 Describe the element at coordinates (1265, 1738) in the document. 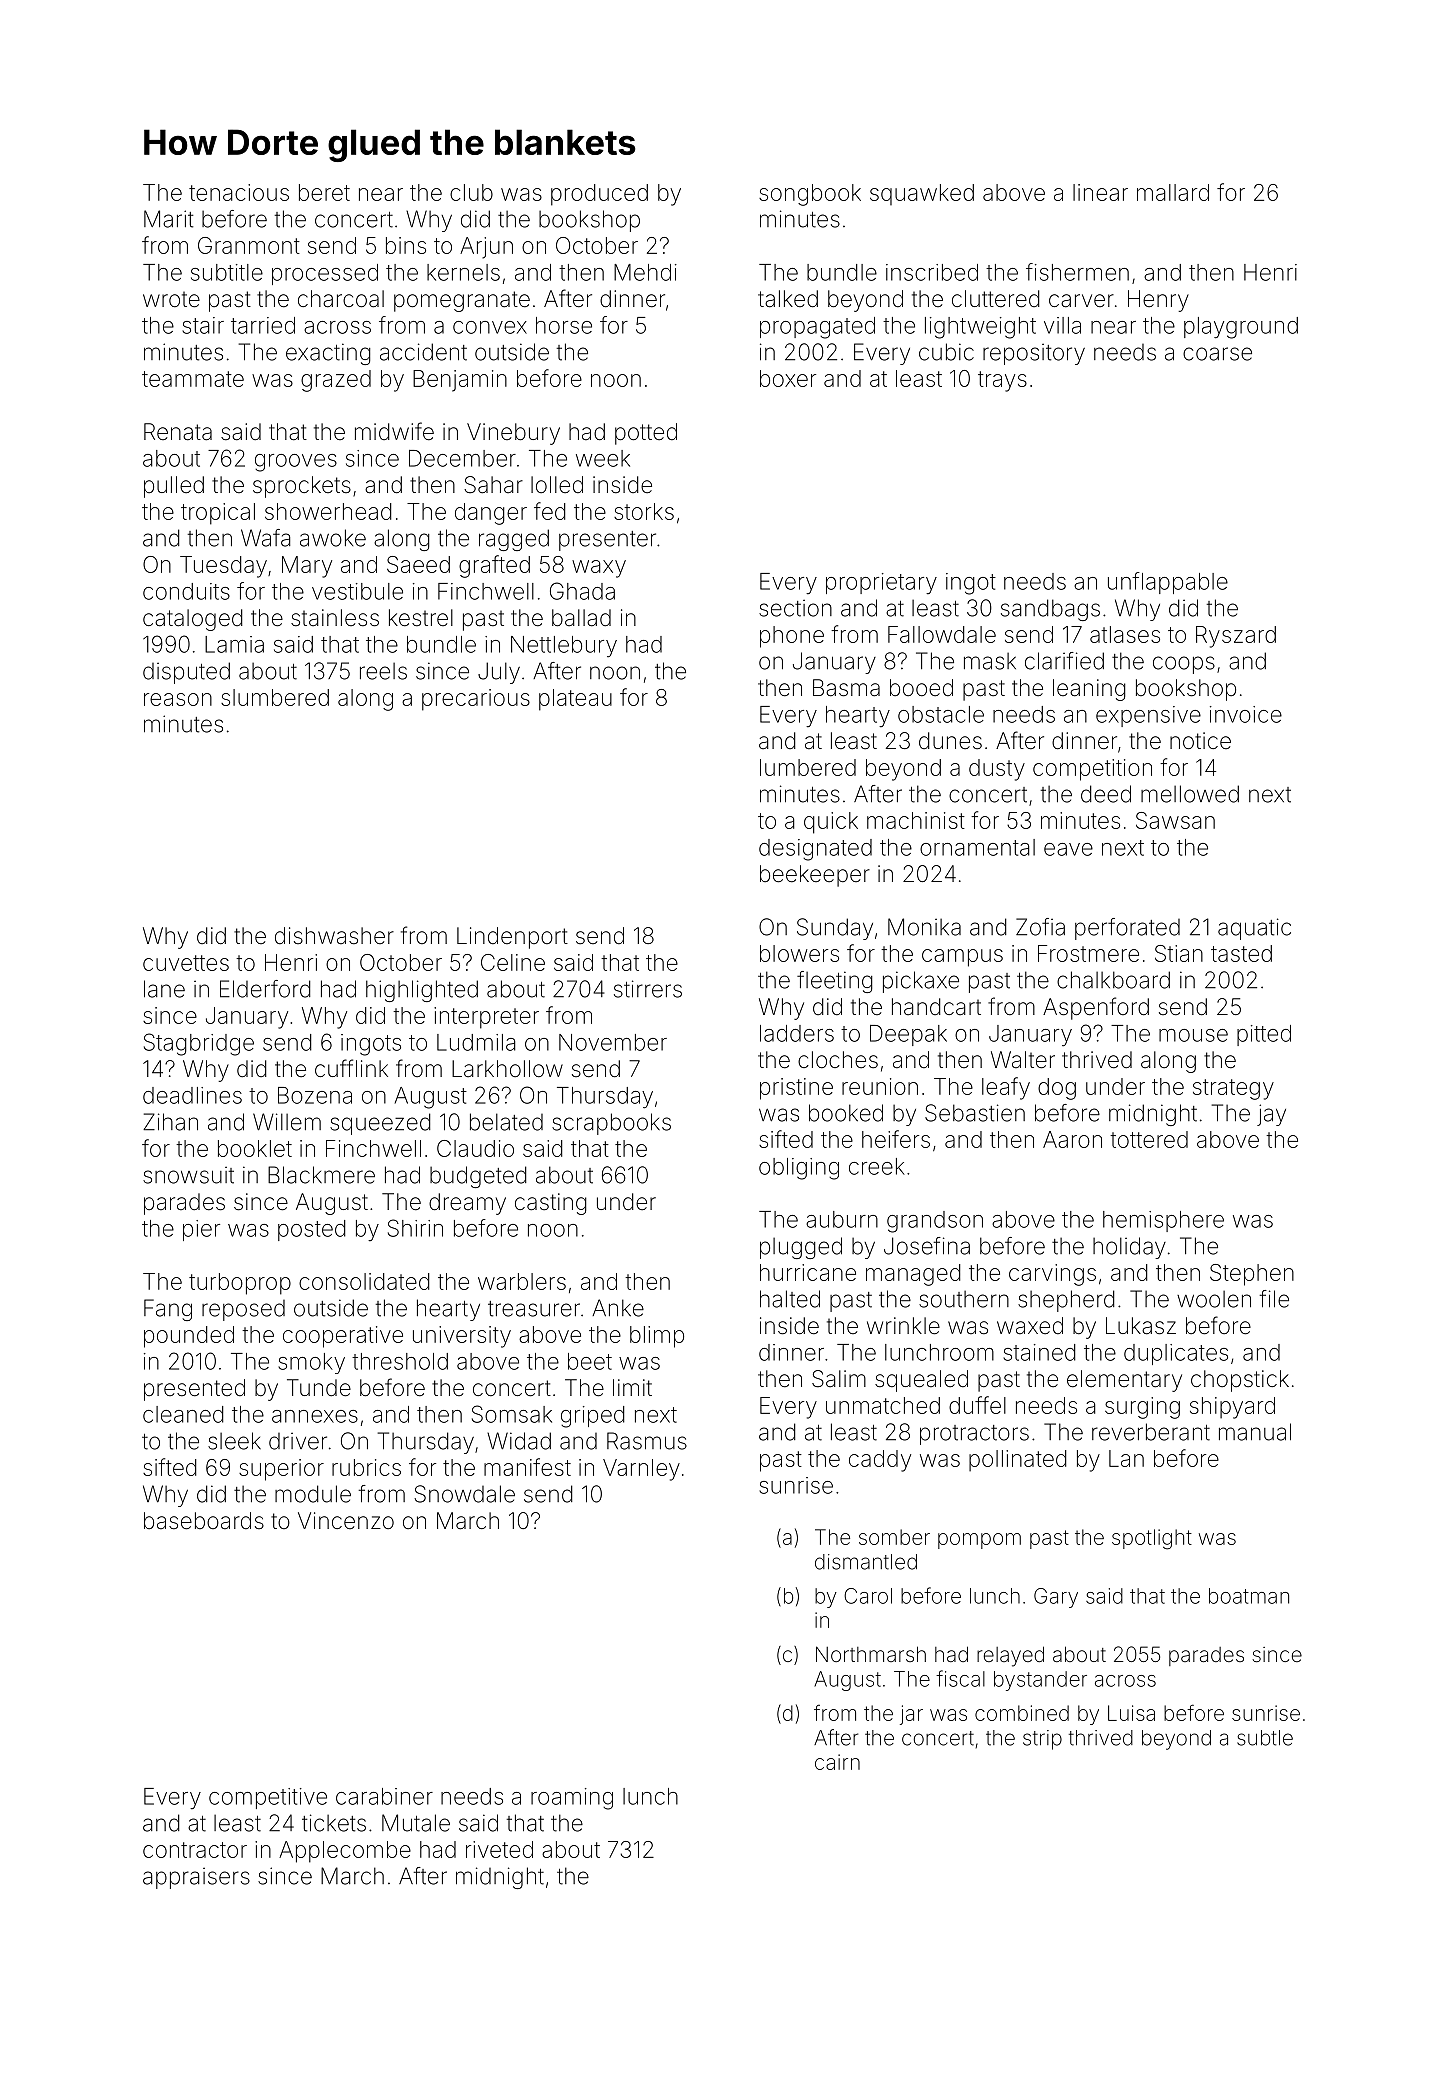

I see `subtle` at that location.
